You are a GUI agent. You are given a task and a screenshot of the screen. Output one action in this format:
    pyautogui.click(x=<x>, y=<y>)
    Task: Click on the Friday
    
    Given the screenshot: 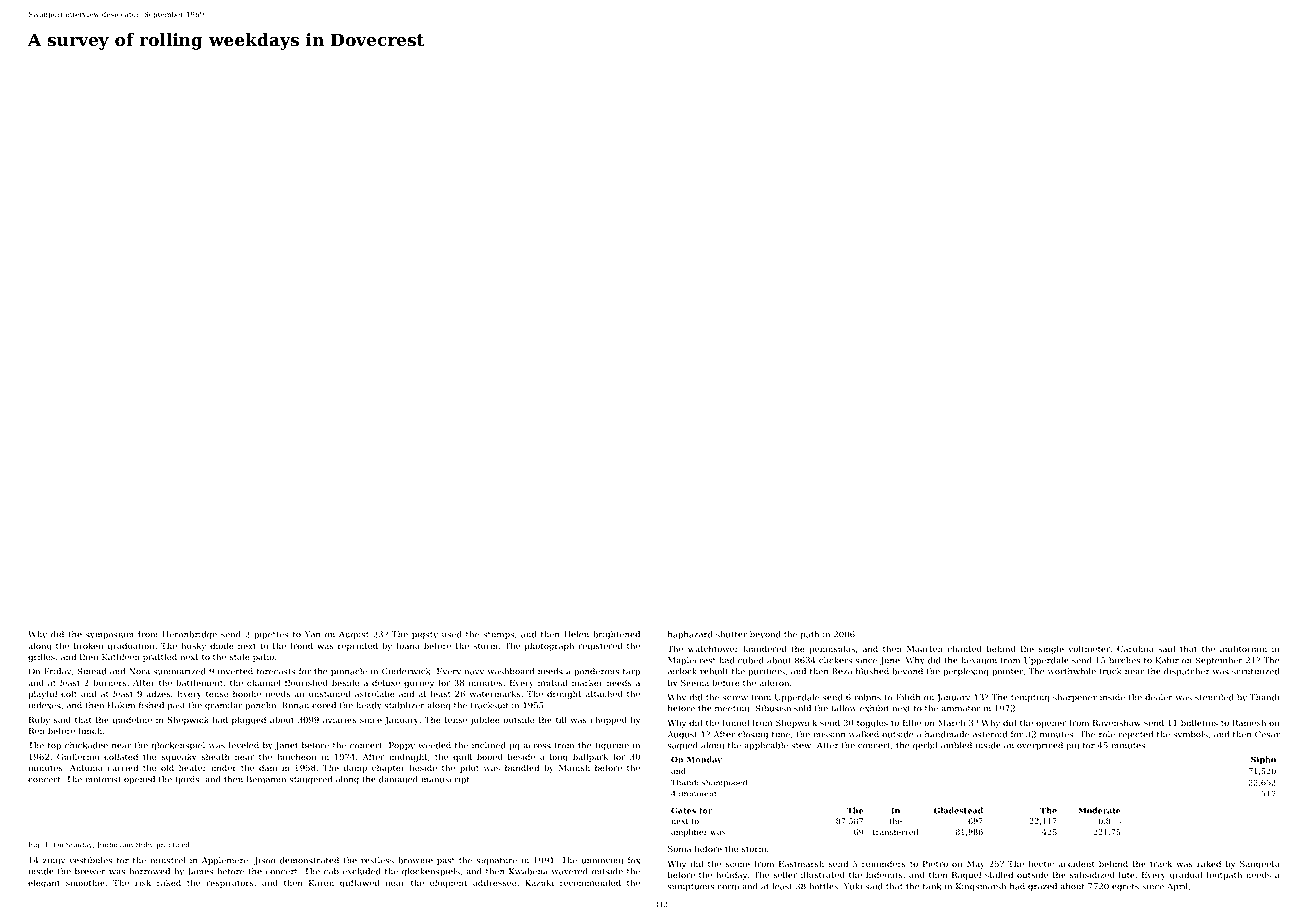 What is the action you would take?
    pyautogui.click(x=58, y=672)
